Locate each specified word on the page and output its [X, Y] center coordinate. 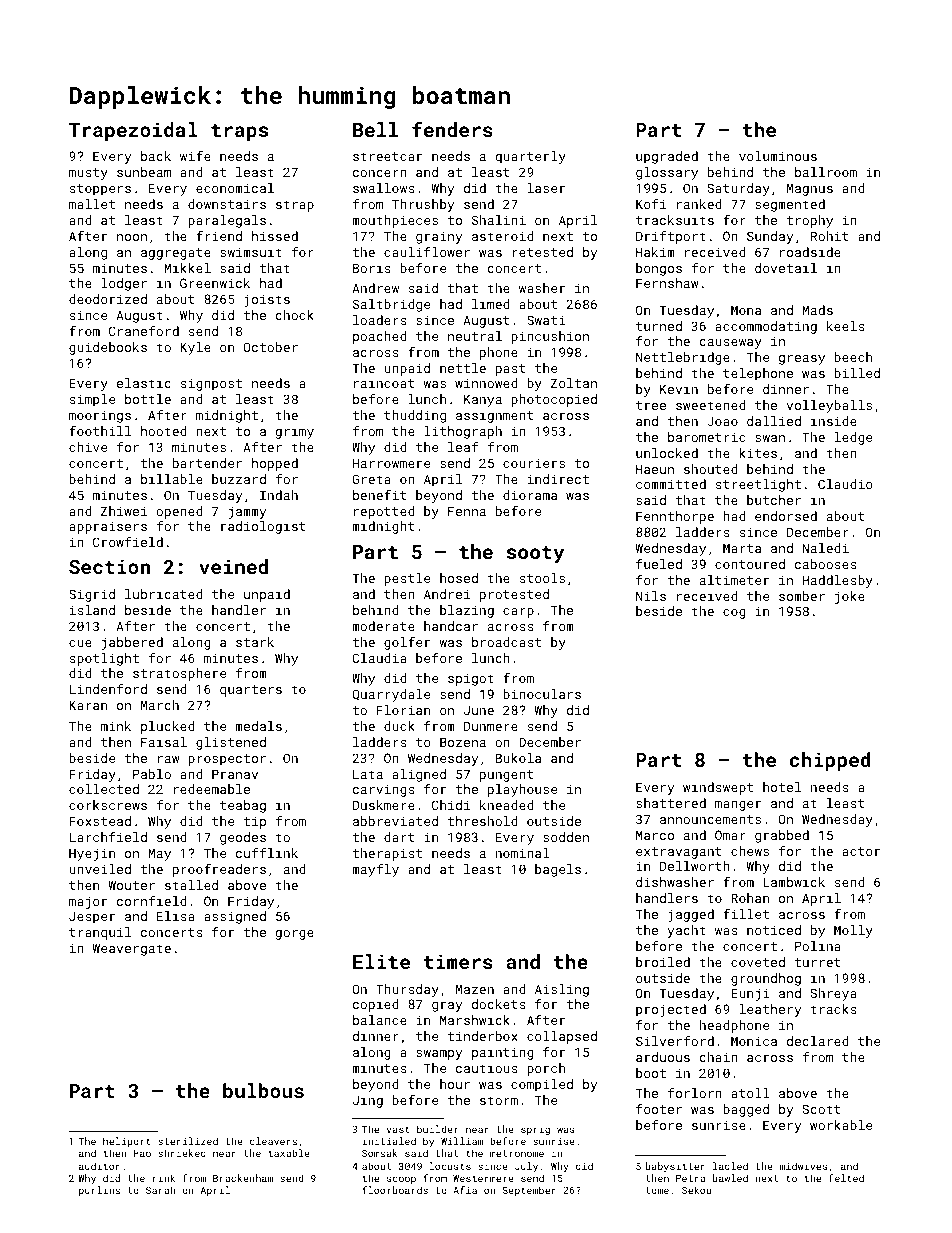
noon [132, 237]
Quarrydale [391, 695]
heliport [127, 1142]
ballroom [826, 172]
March [160, 705]
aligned [419, 775]
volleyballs [829, 406]
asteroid [503, 236]
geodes [243, 838]
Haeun [655, 469]
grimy [294, 432]
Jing [368, 1101]
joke [850, 597]
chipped [830, 761]
